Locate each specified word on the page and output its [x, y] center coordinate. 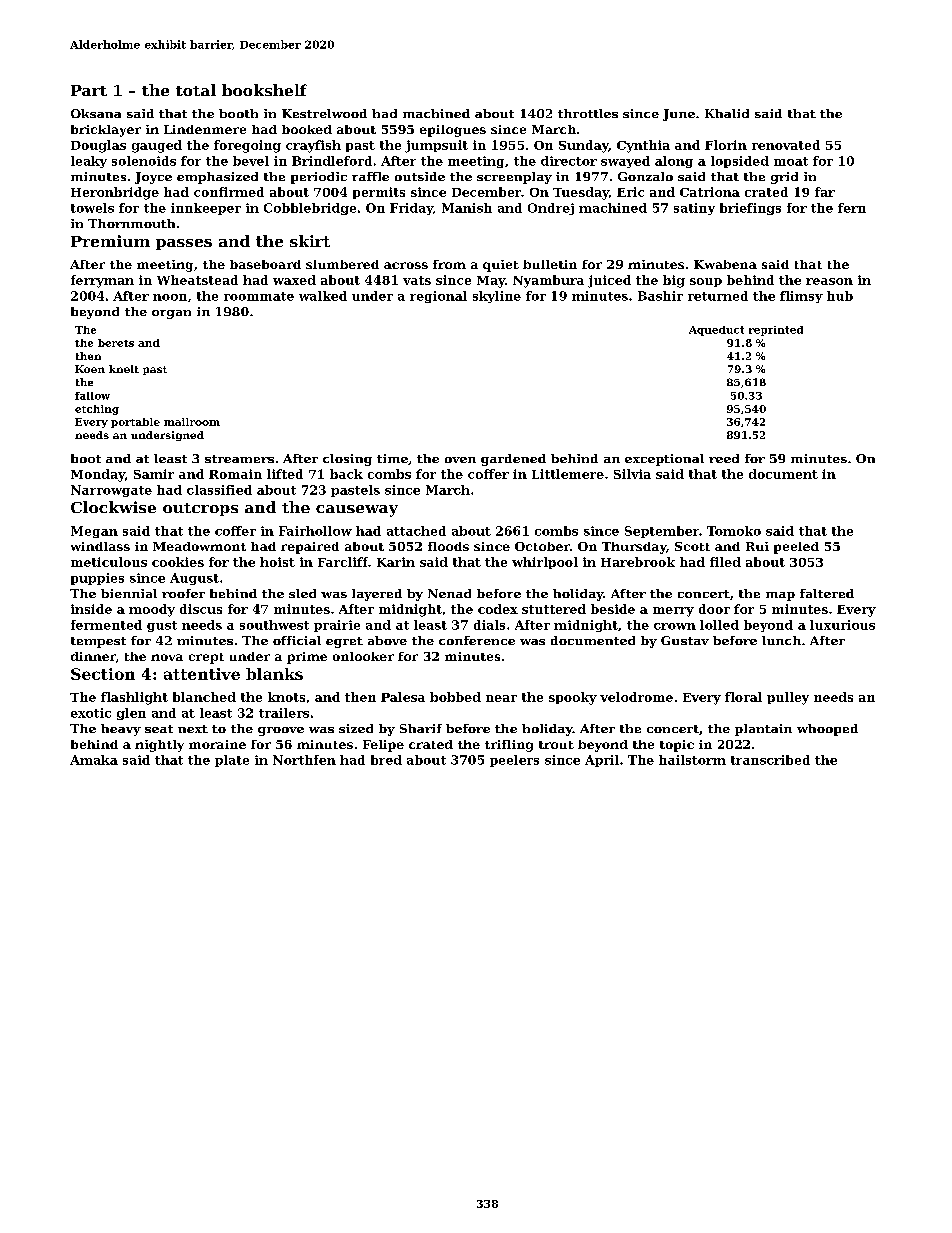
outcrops [200, 509]
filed [725, 562]
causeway [357, 511]
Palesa [403, 697]
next [193, 729]
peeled [796, 548]
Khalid [727, 113]
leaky [89, 162]
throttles [588, 113]
